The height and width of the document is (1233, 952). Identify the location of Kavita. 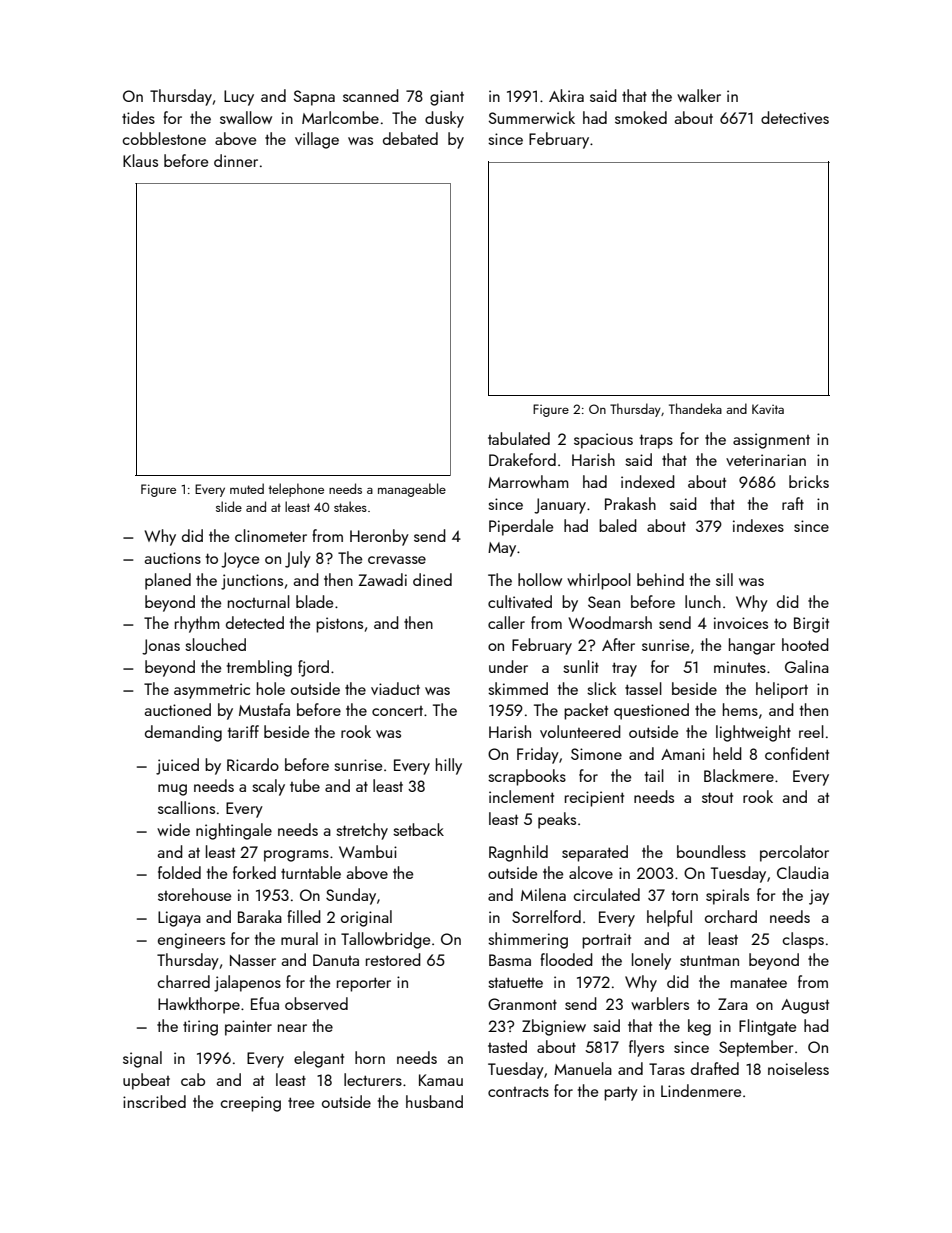
(768, 409).
